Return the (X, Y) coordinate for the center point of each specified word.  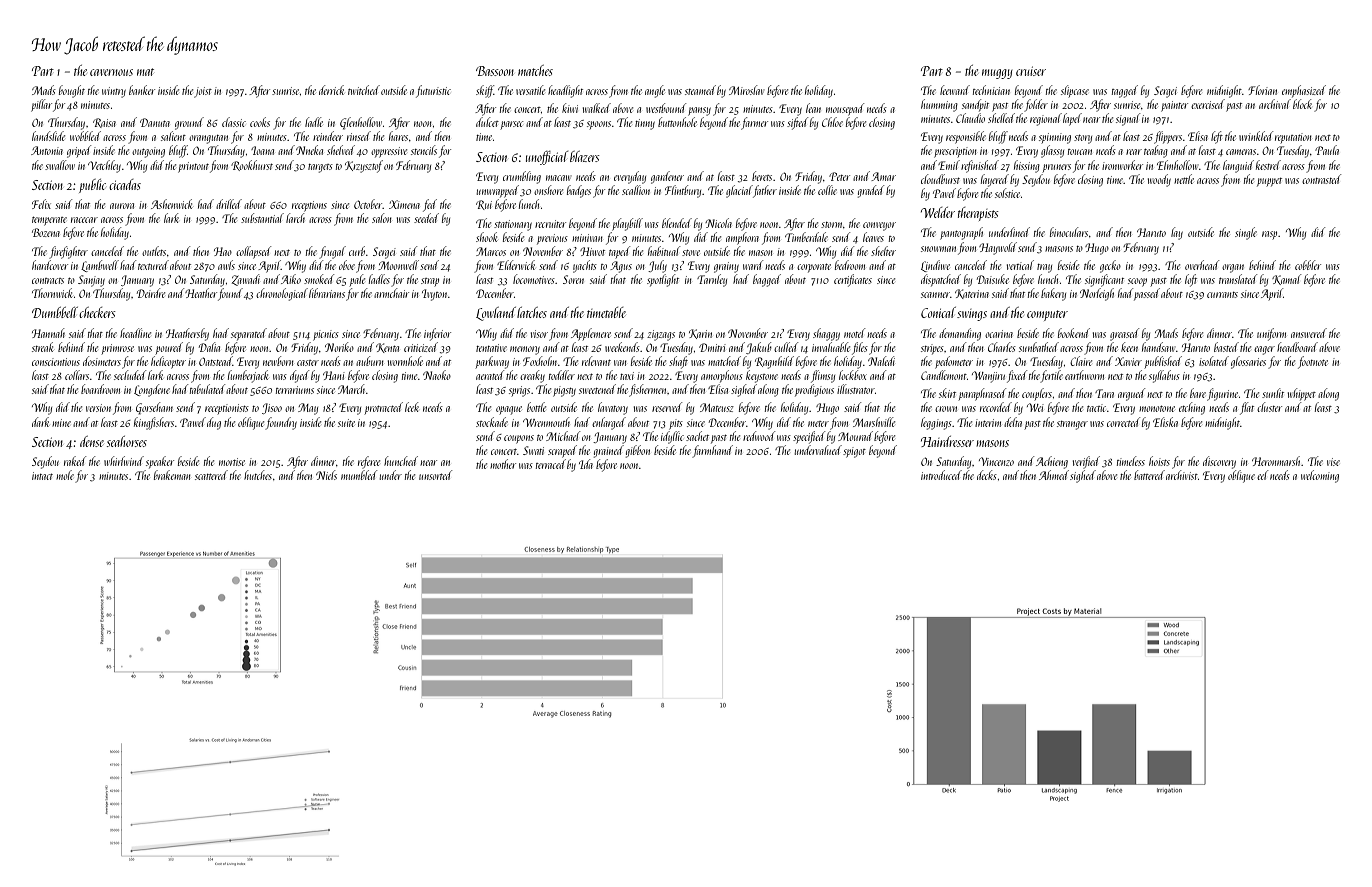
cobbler (1308, 265)
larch (295, 218)
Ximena (404, 204)
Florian (1262, 90)
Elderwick (516, 265)
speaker (160, 462)
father (765, 191)
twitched (364, 90)
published (1163, 362)
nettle (1184, 179)
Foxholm (540, 361)
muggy (997, 74)
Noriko (339, 347)
